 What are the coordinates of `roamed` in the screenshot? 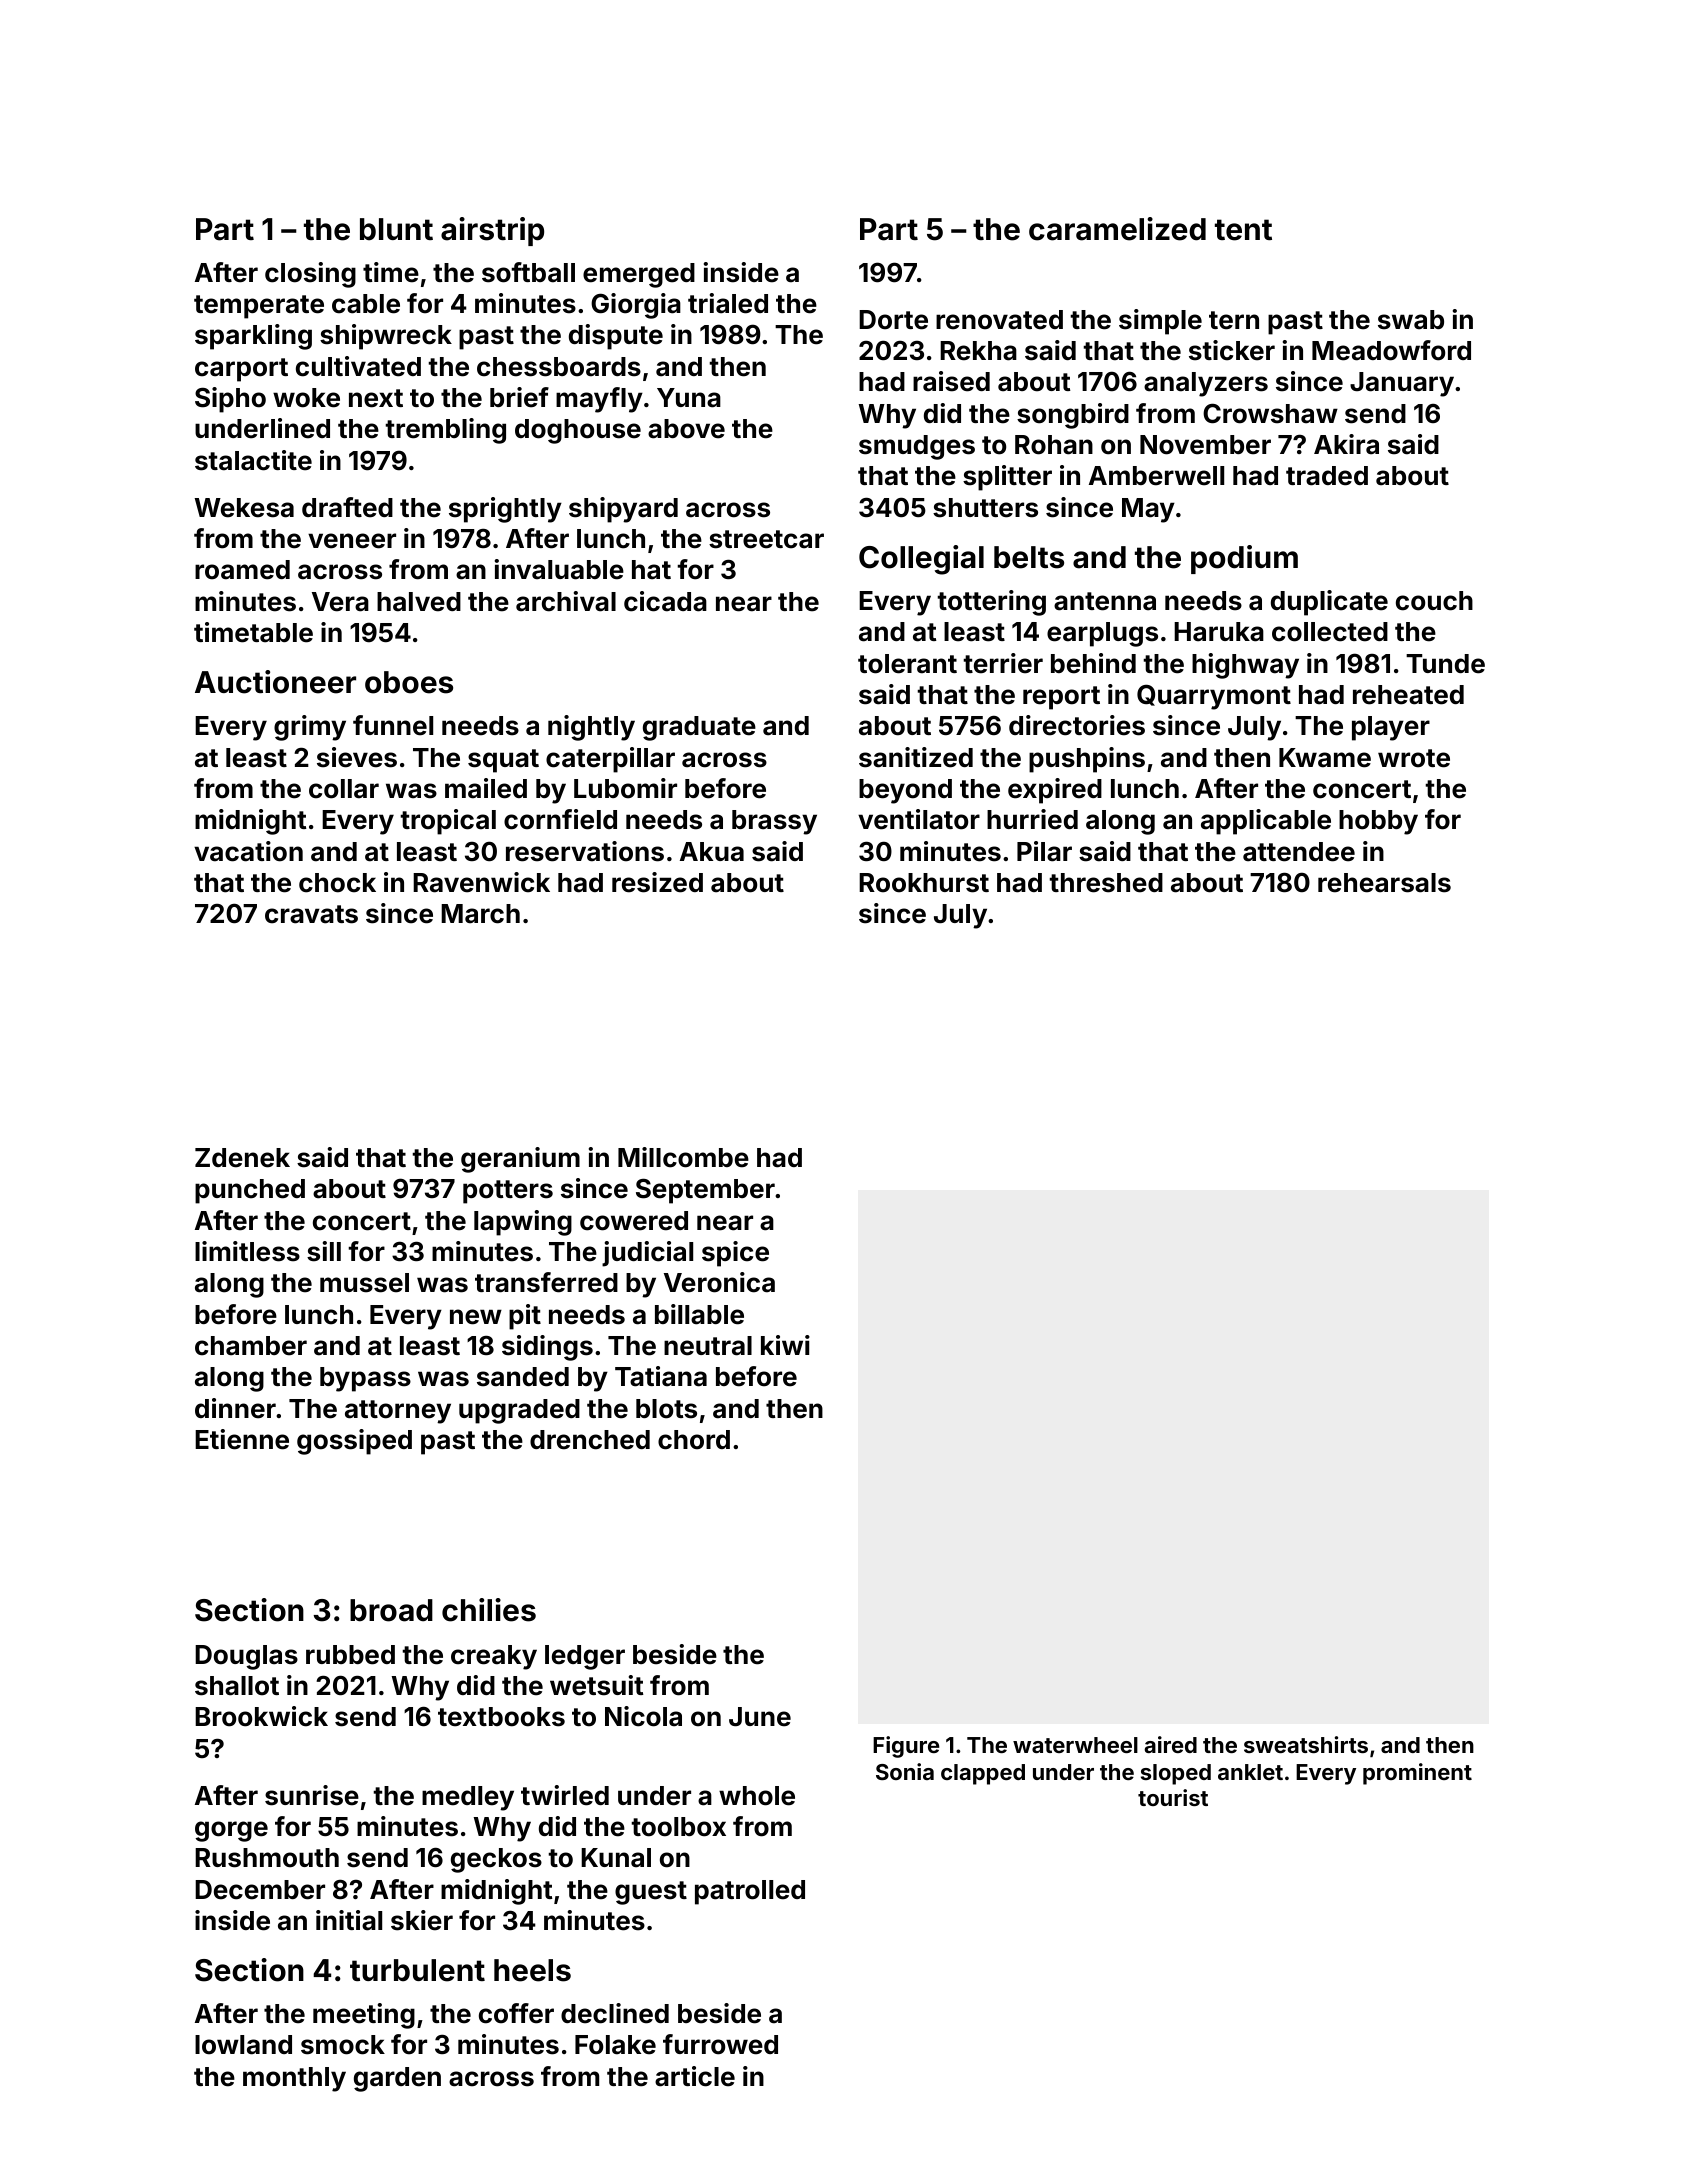 It's located at (242, 570).
